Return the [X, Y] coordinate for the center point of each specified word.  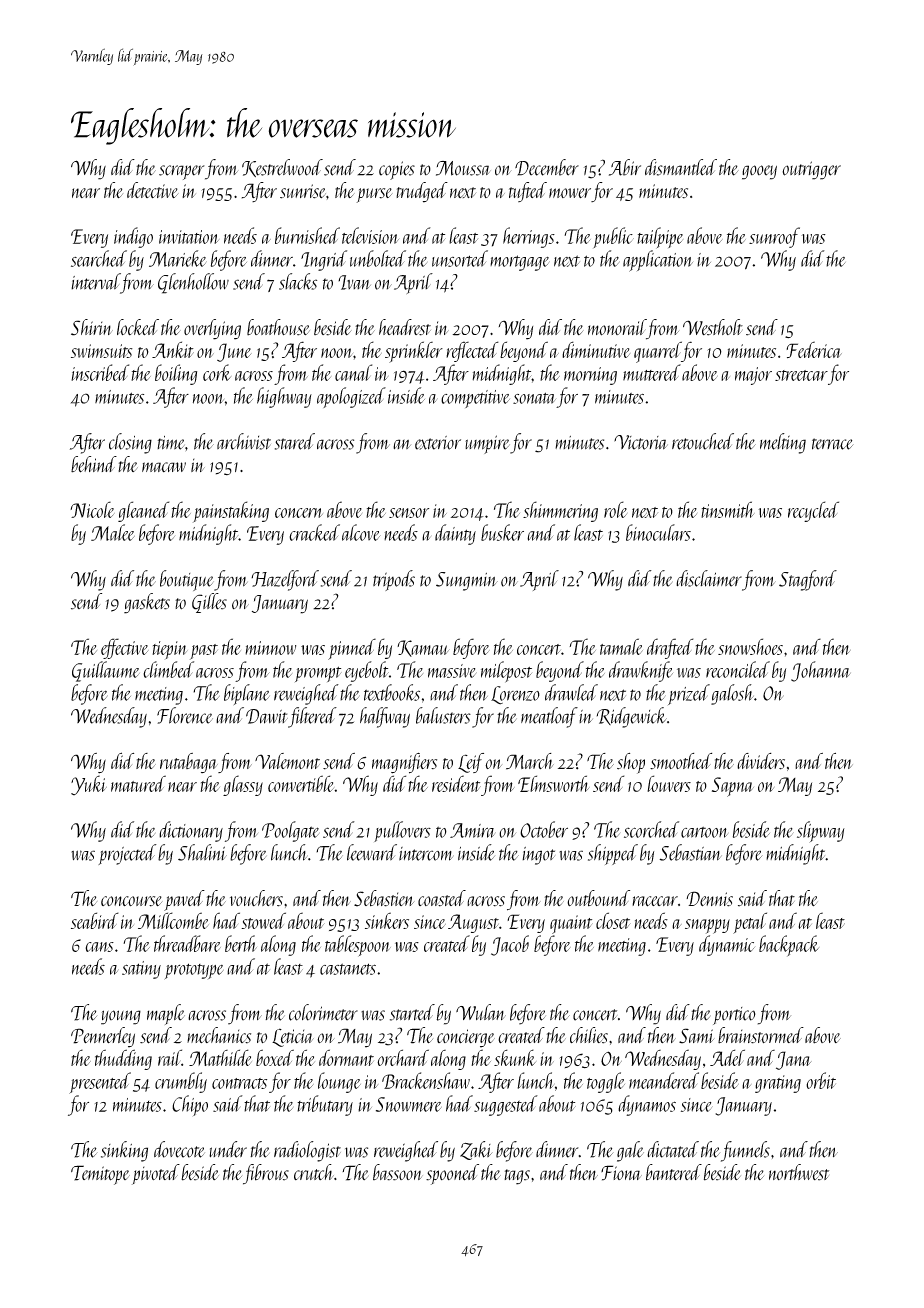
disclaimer [709, 578]
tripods [394, 580]
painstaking [231, 512]
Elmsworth [554, 783]
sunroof [774, 237]
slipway [821, 832]
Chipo [190, 1105]
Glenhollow [193, 283]
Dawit [267, 716]
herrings [529, 237]
